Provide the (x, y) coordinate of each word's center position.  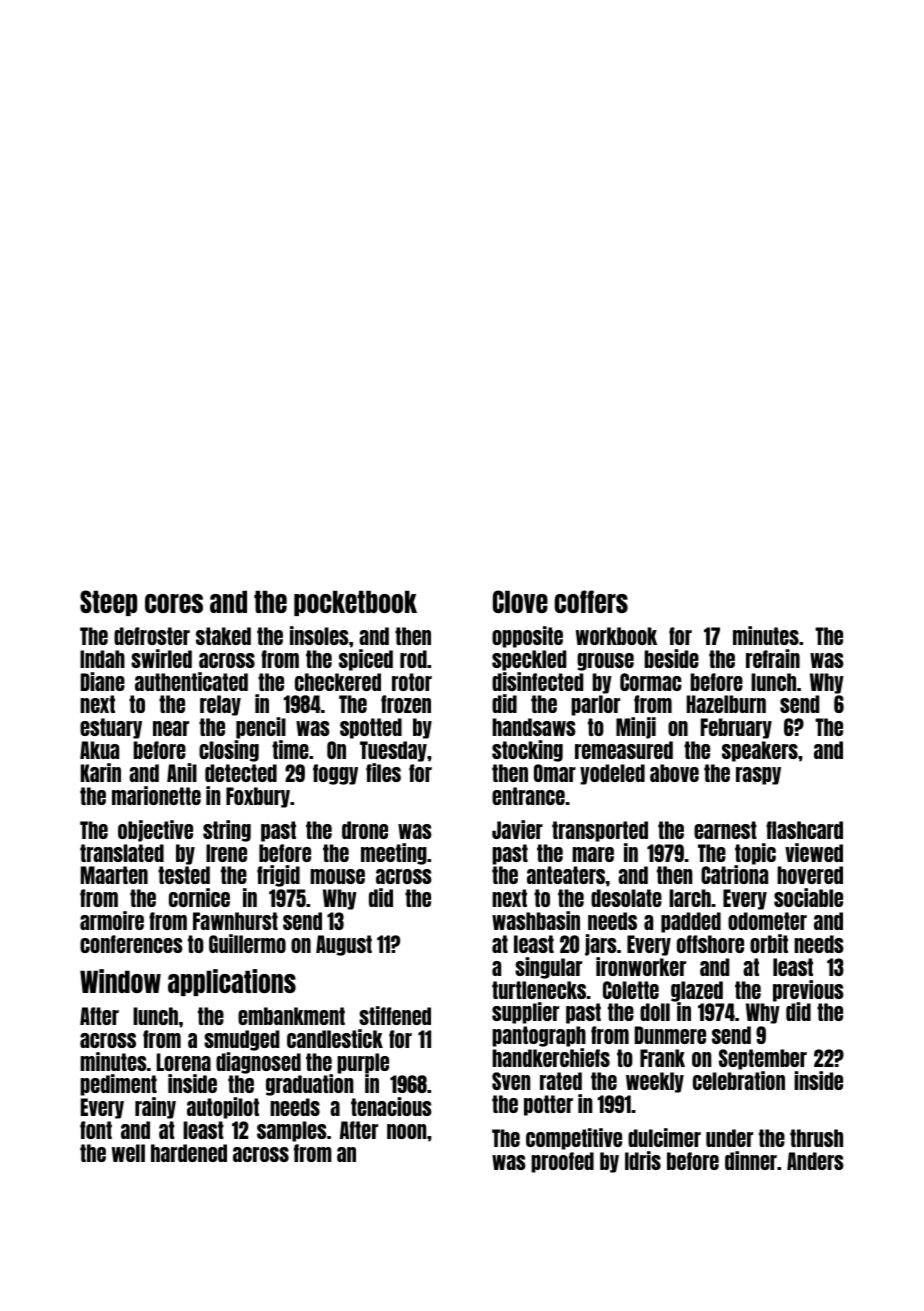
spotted (371, 728)
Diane (103, 681)
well (128, 1153)
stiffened (395, 1015)
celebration (739, 1080)
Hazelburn (726, 704)
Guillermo (247, 943)
